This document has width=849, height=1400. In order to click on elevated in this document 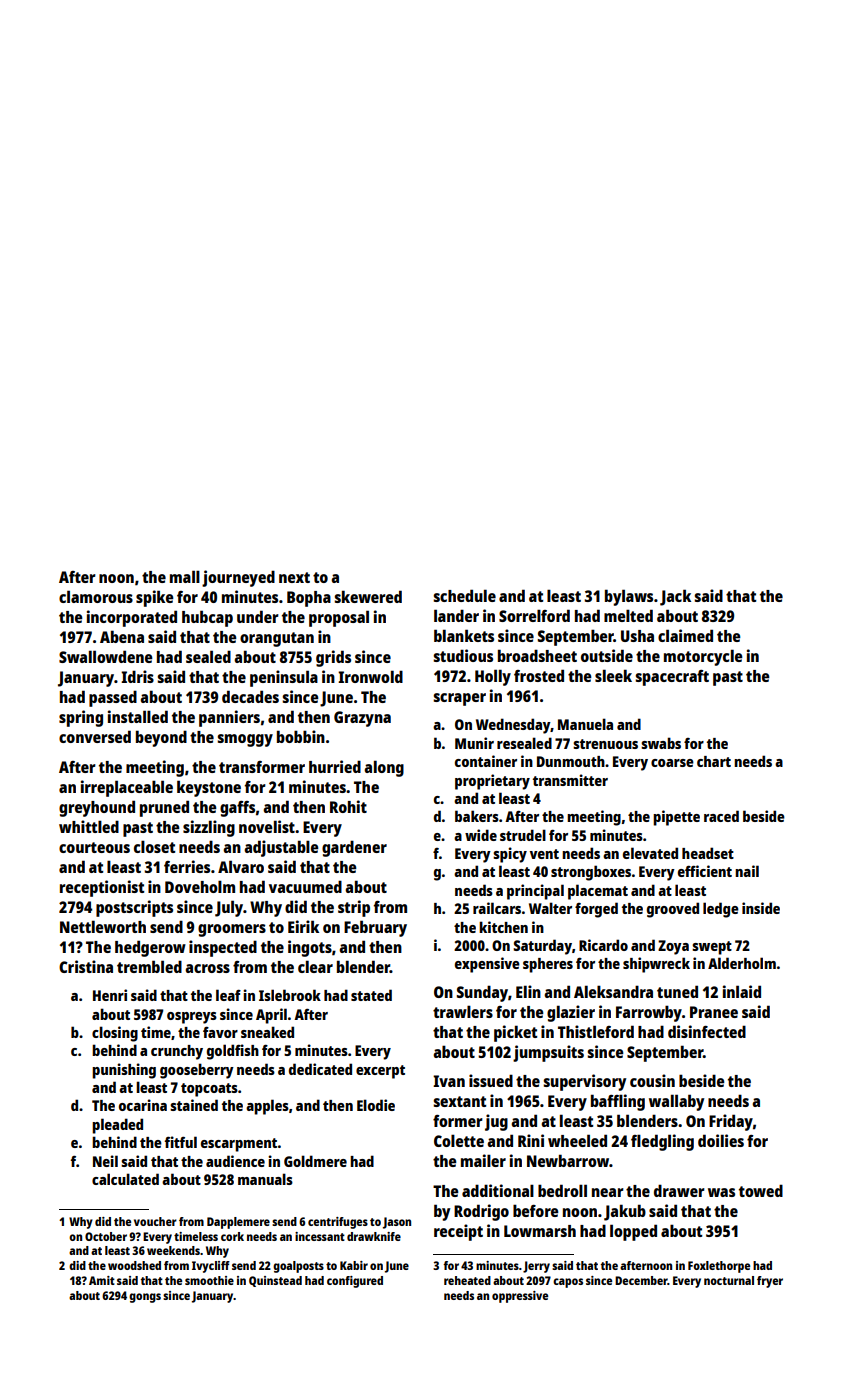, I will do `click(650, 853)`.
